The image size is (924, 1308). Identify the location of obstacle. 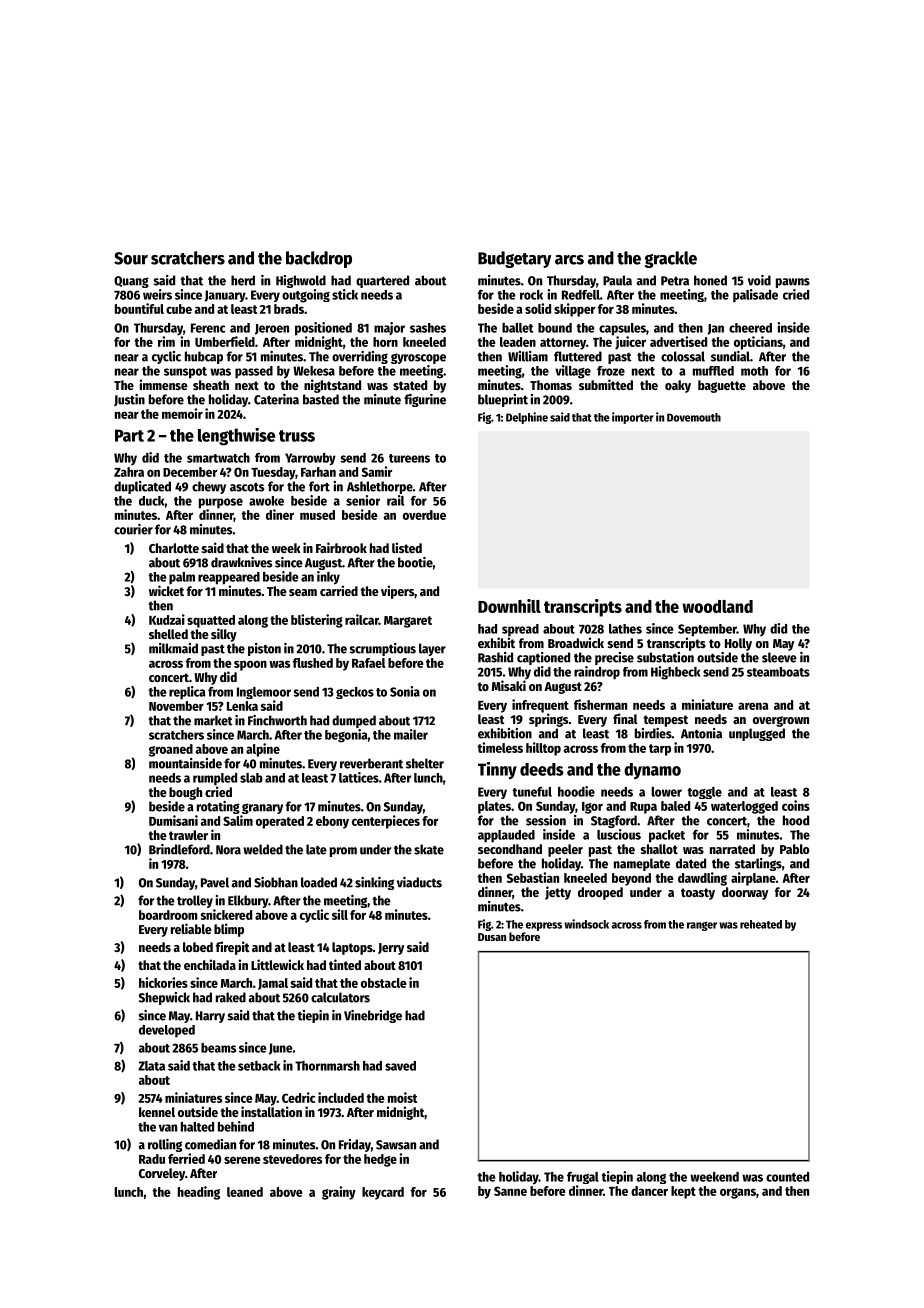
(384, 983).
